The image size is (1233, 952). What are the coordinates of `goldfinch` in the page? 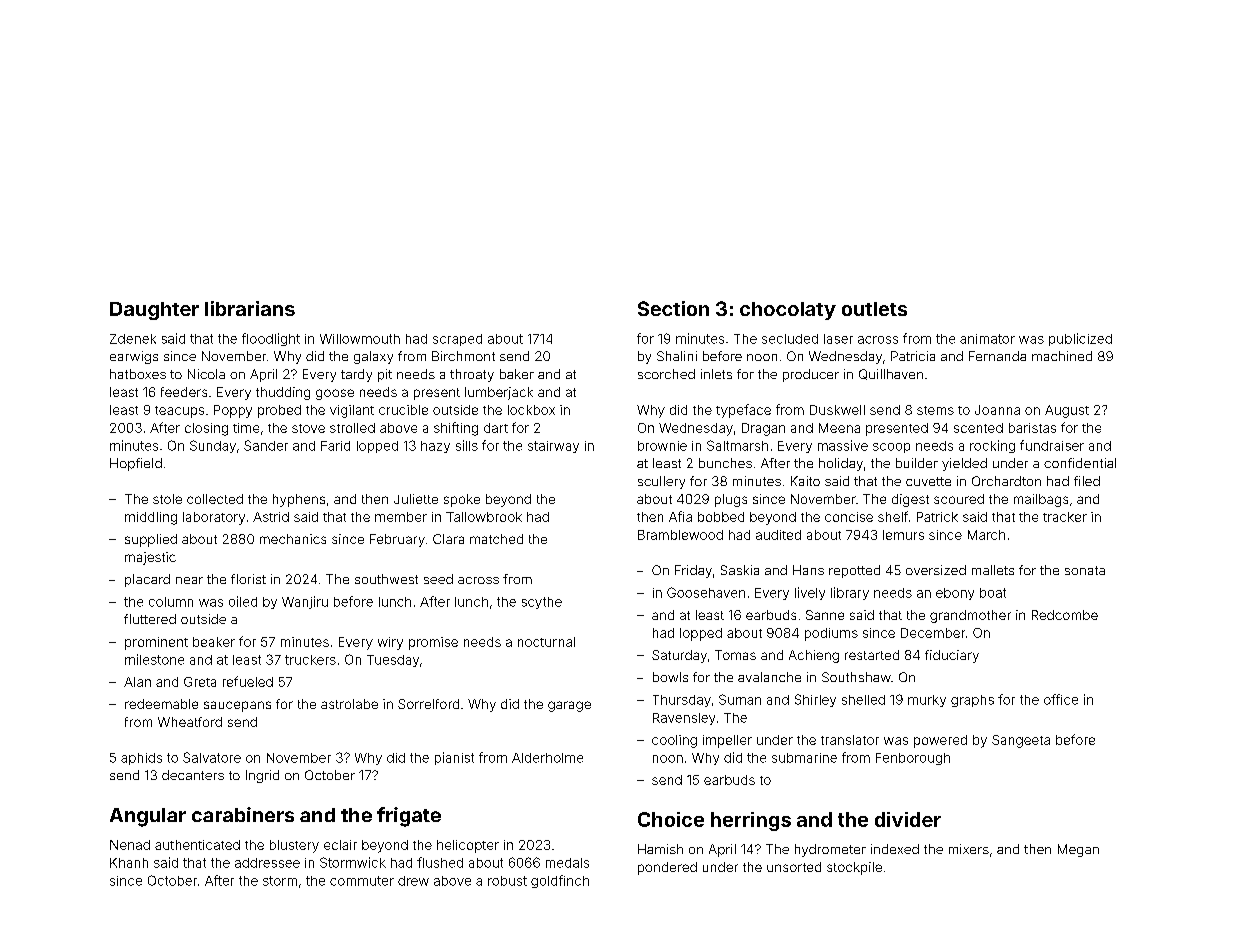 It's located at (560, 881).
